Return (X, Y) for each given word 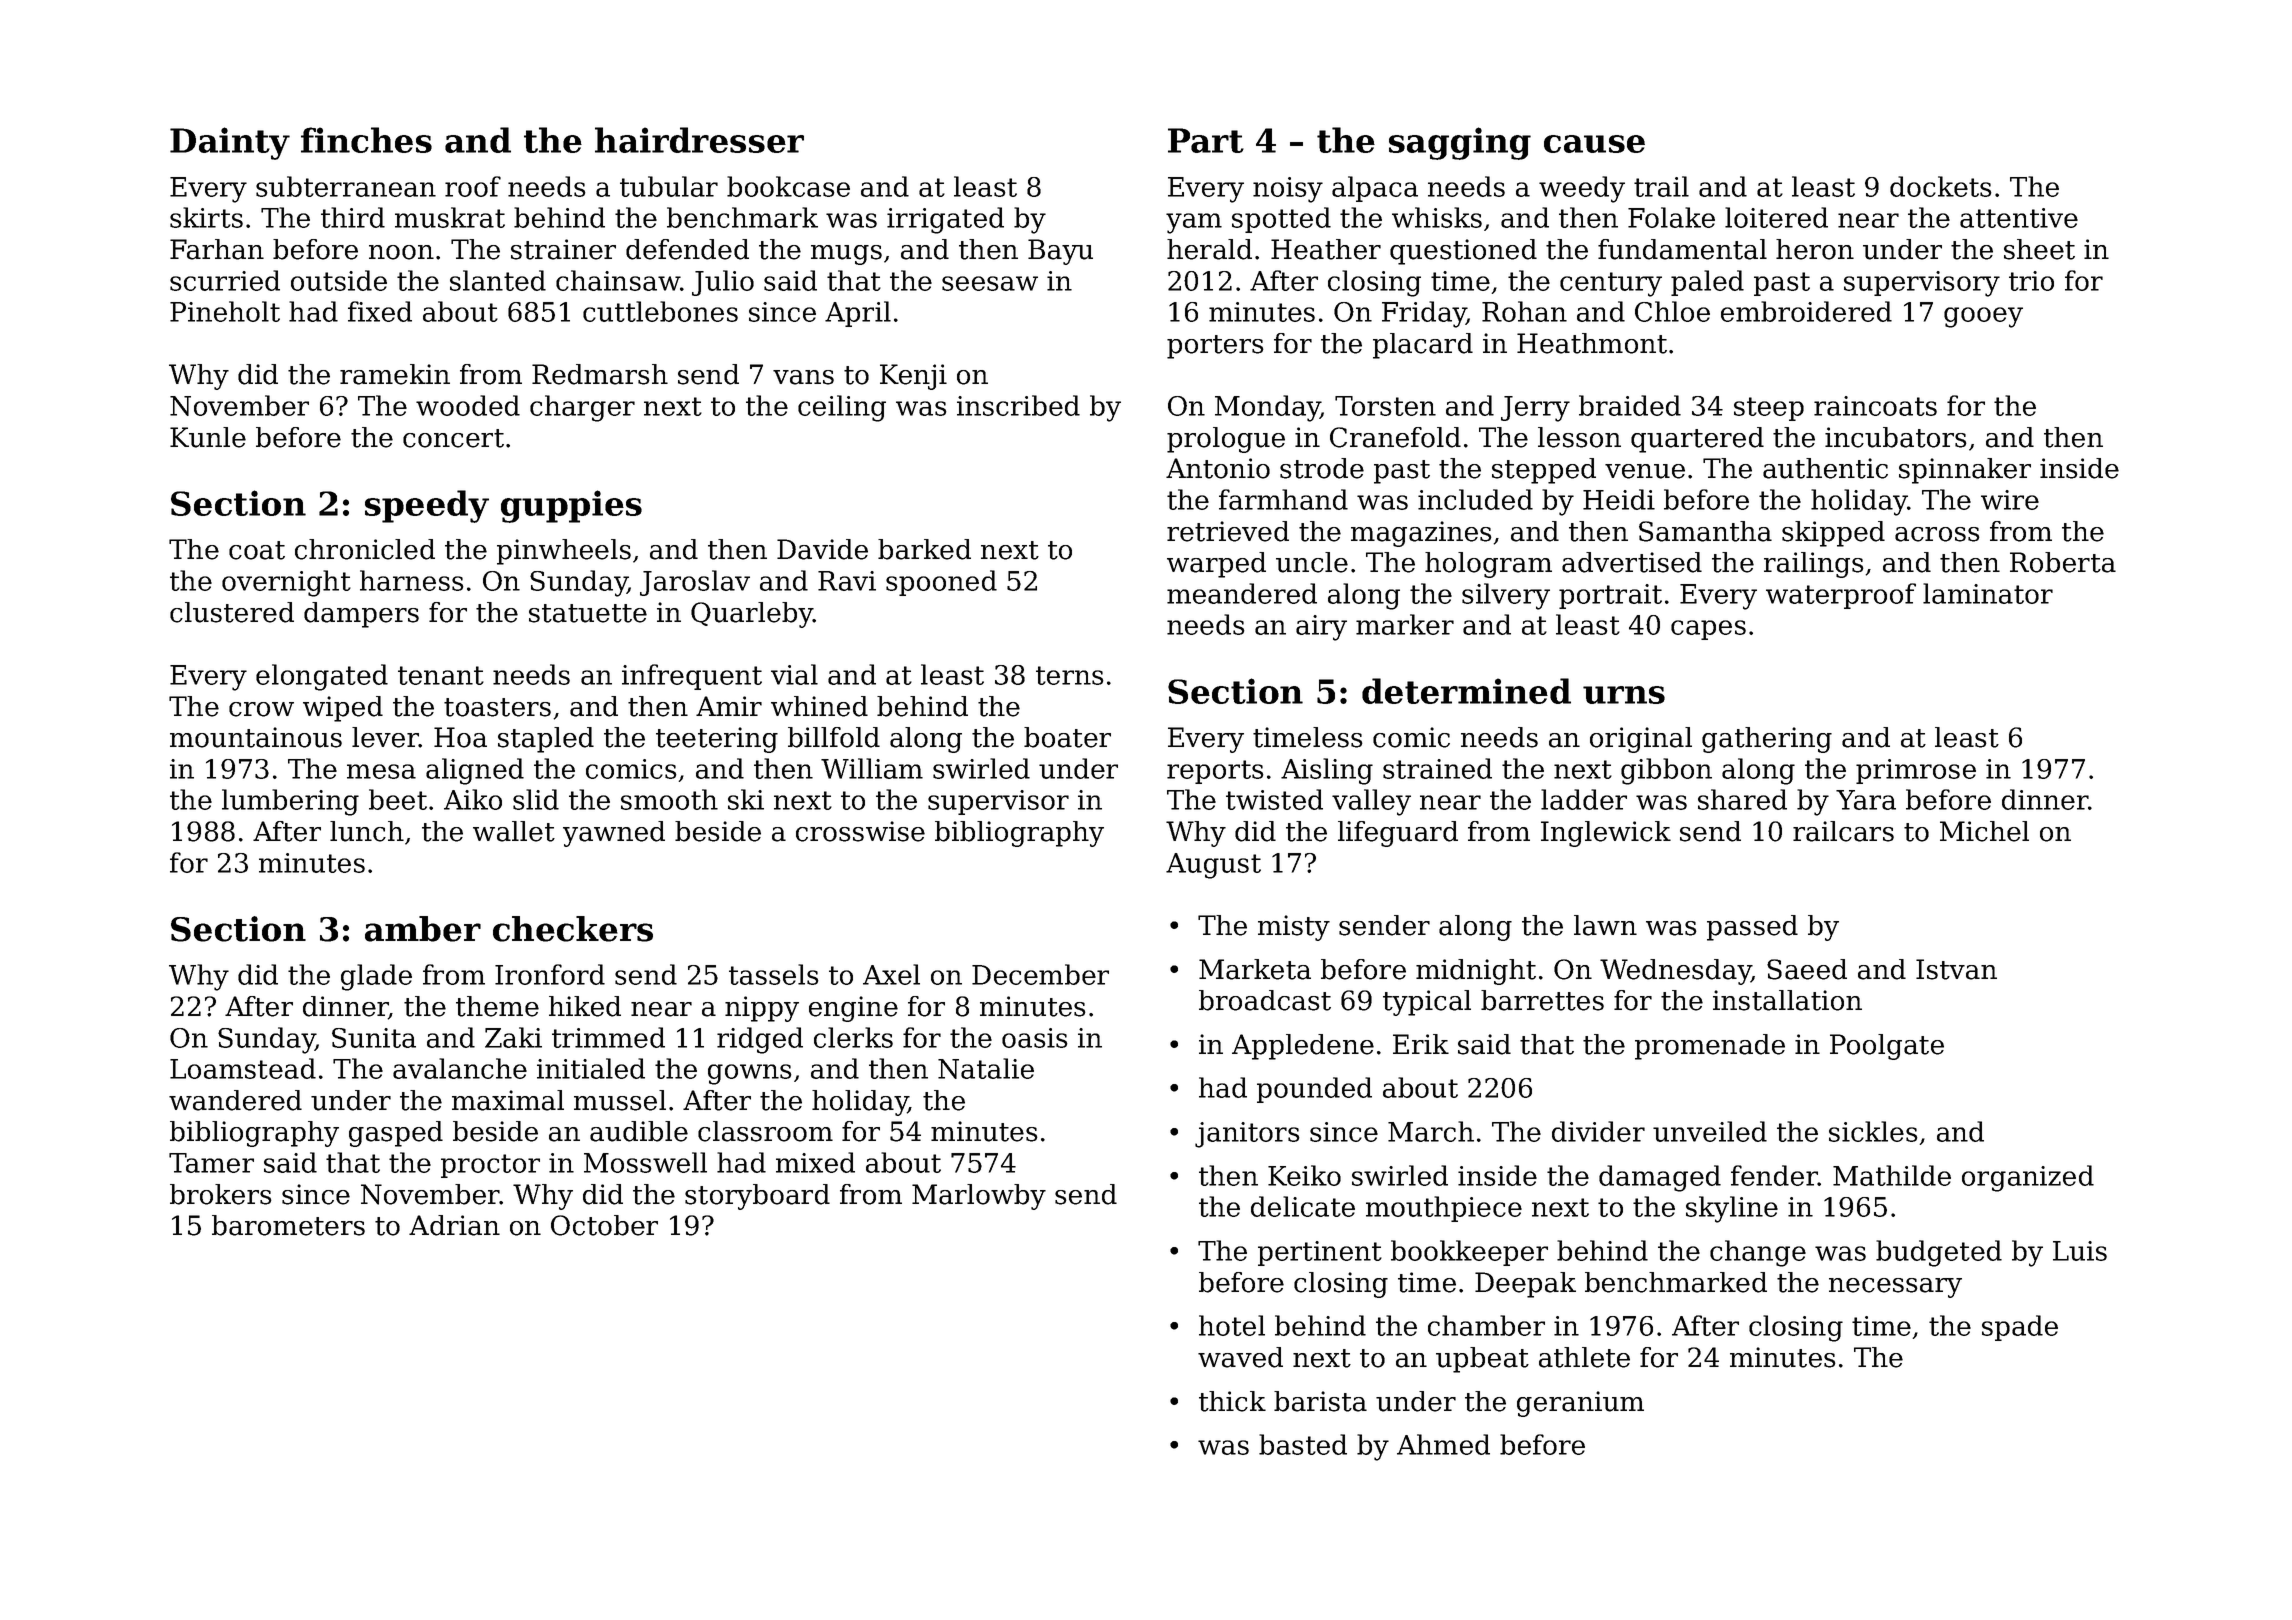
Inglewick (1606, 834)
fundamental (1682, 249)
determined (1466, 691)
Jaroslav (695, 583)
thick (1232, 1401)
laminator (1988, 593)
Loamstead (243, 1068)
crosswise (860, 831)
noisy (1288, 190)
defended (687, 249)
